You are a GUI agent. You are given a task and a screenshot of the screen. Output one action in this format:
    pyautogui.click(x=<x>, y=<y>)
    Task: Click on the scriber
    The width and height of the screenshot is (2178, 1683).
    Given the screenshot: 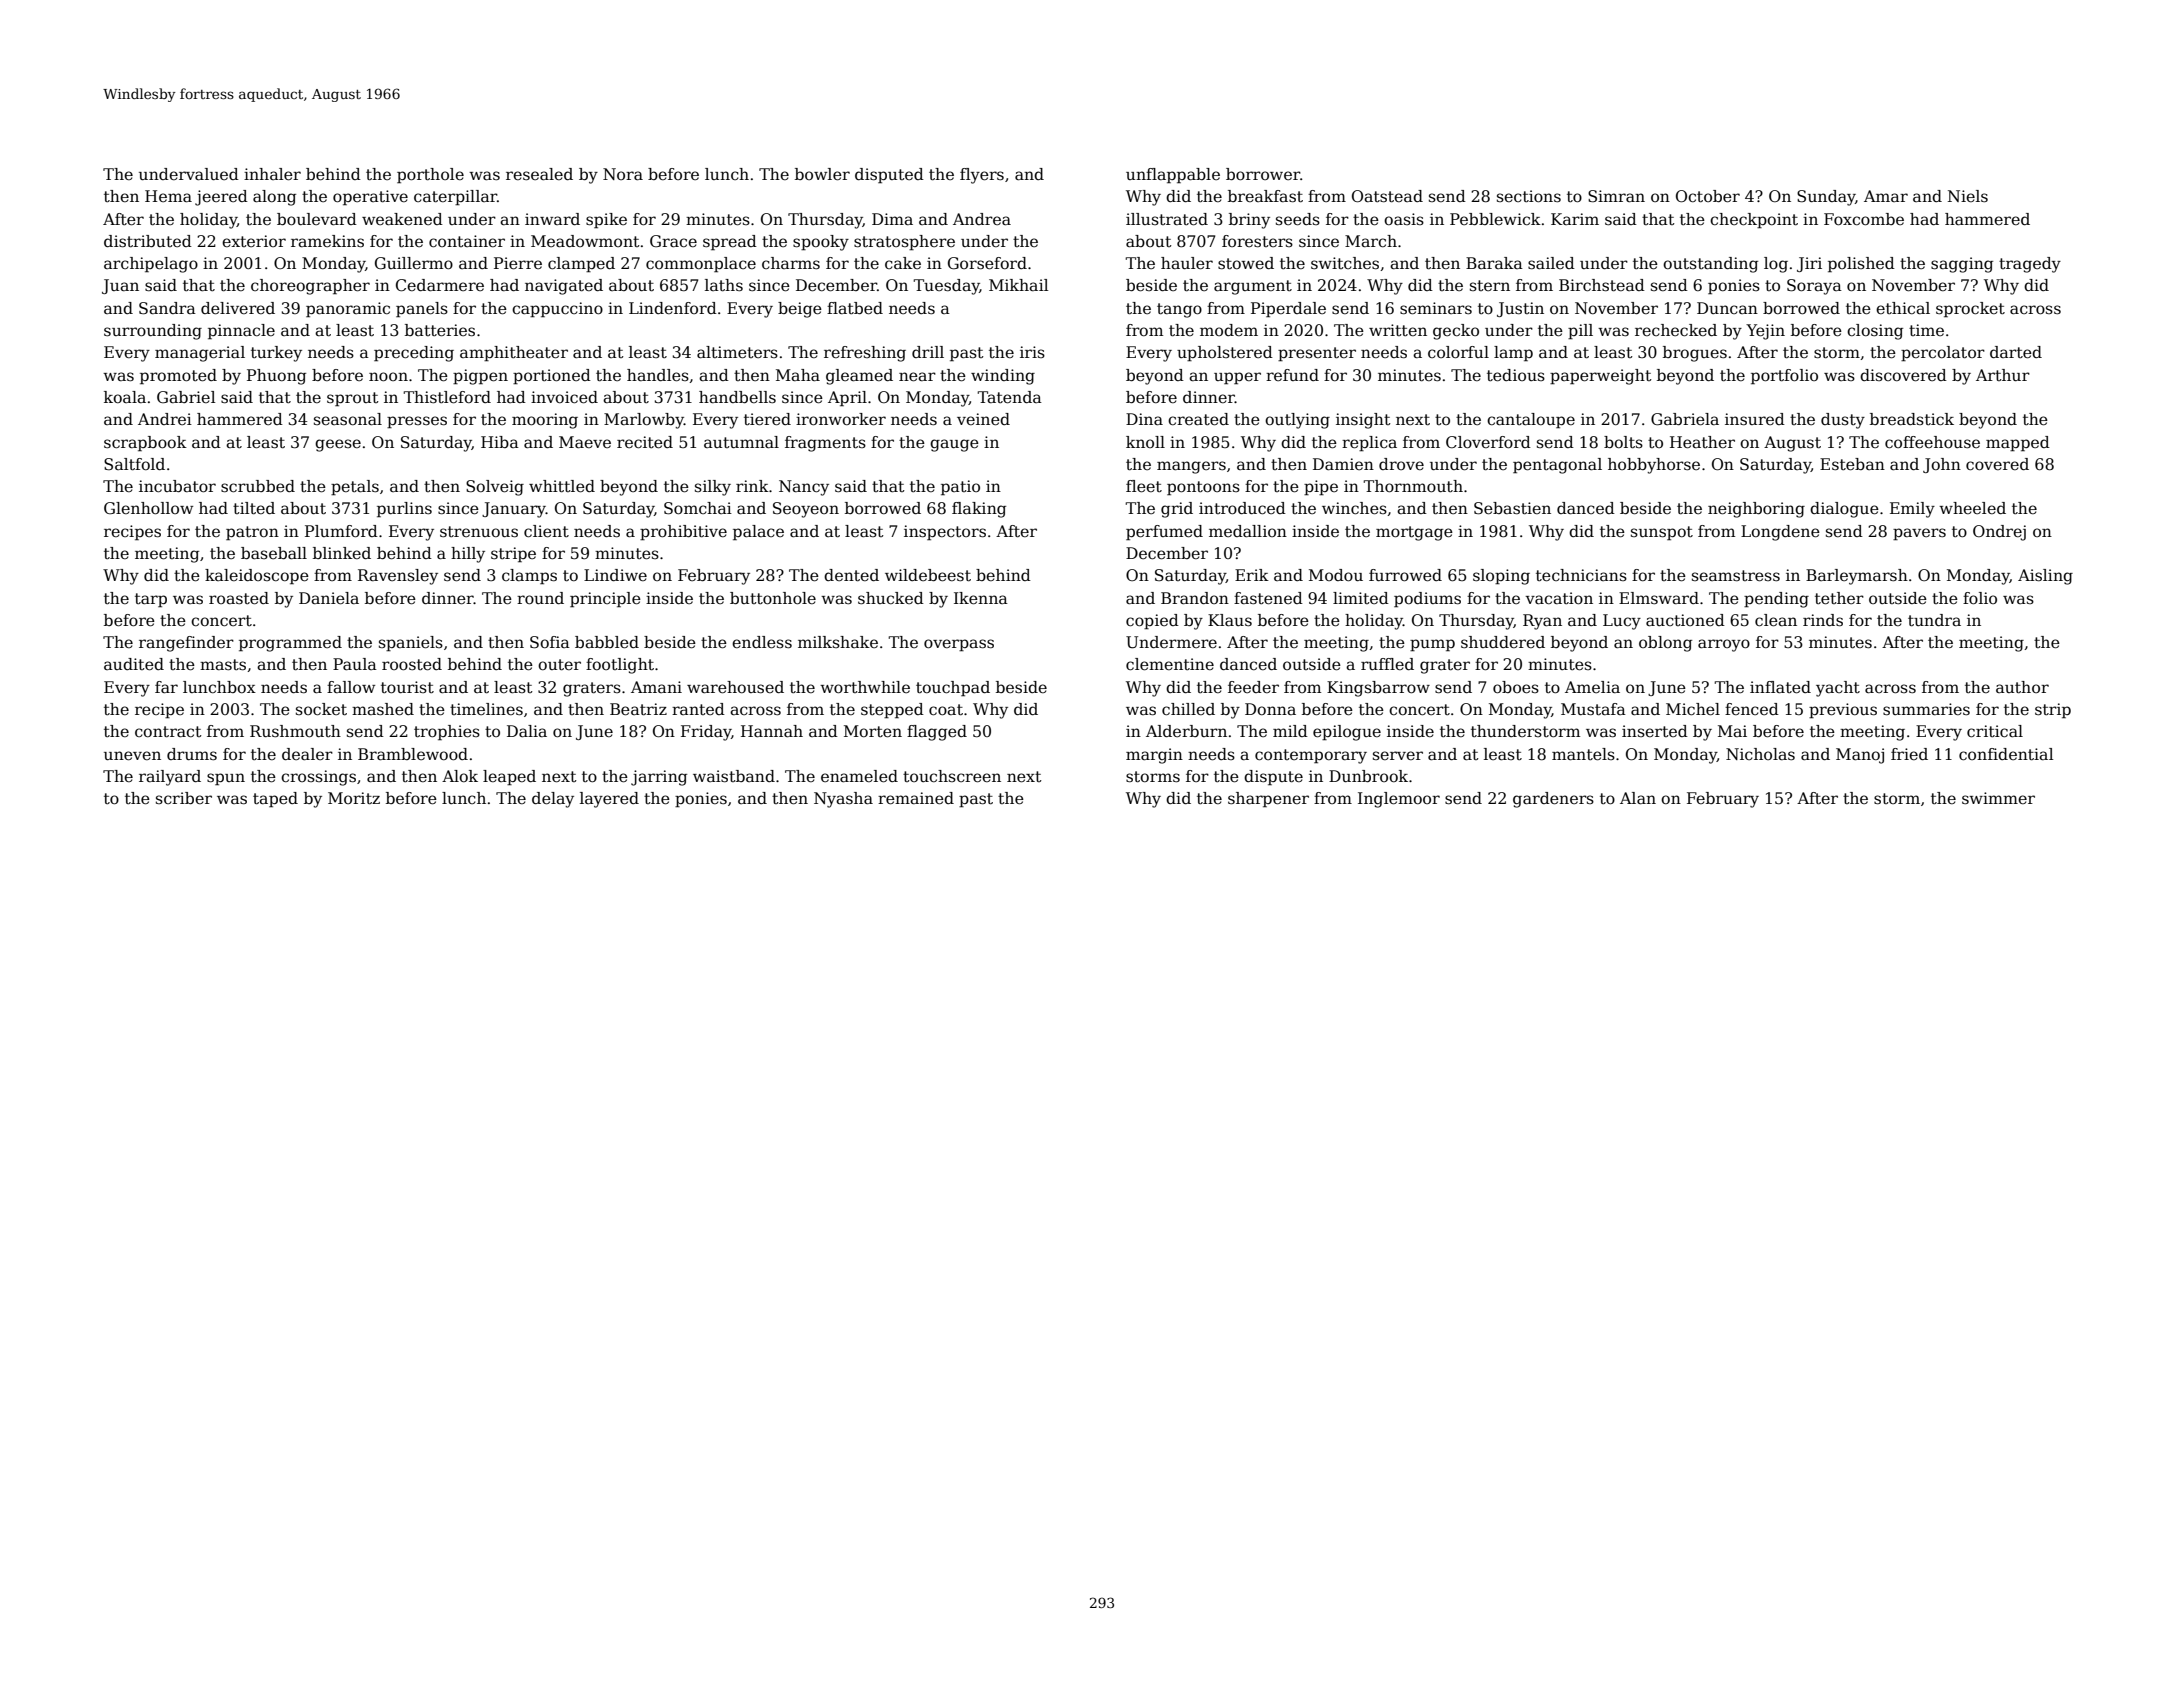 What is the action you would take?
    pyautogui.click(x=184, y=798)
